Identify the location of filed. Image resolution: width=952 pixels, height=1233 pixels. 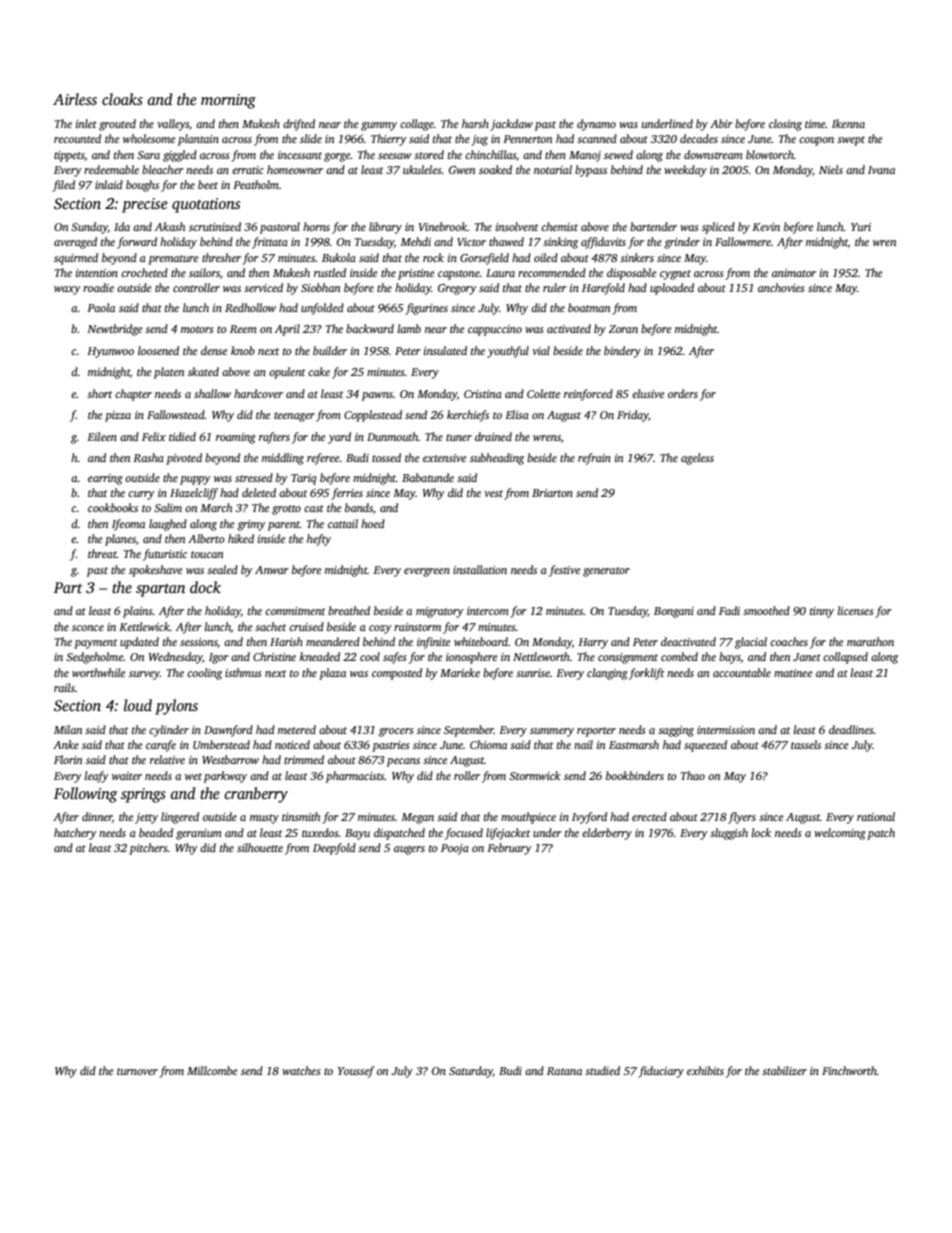
(63, 186).
